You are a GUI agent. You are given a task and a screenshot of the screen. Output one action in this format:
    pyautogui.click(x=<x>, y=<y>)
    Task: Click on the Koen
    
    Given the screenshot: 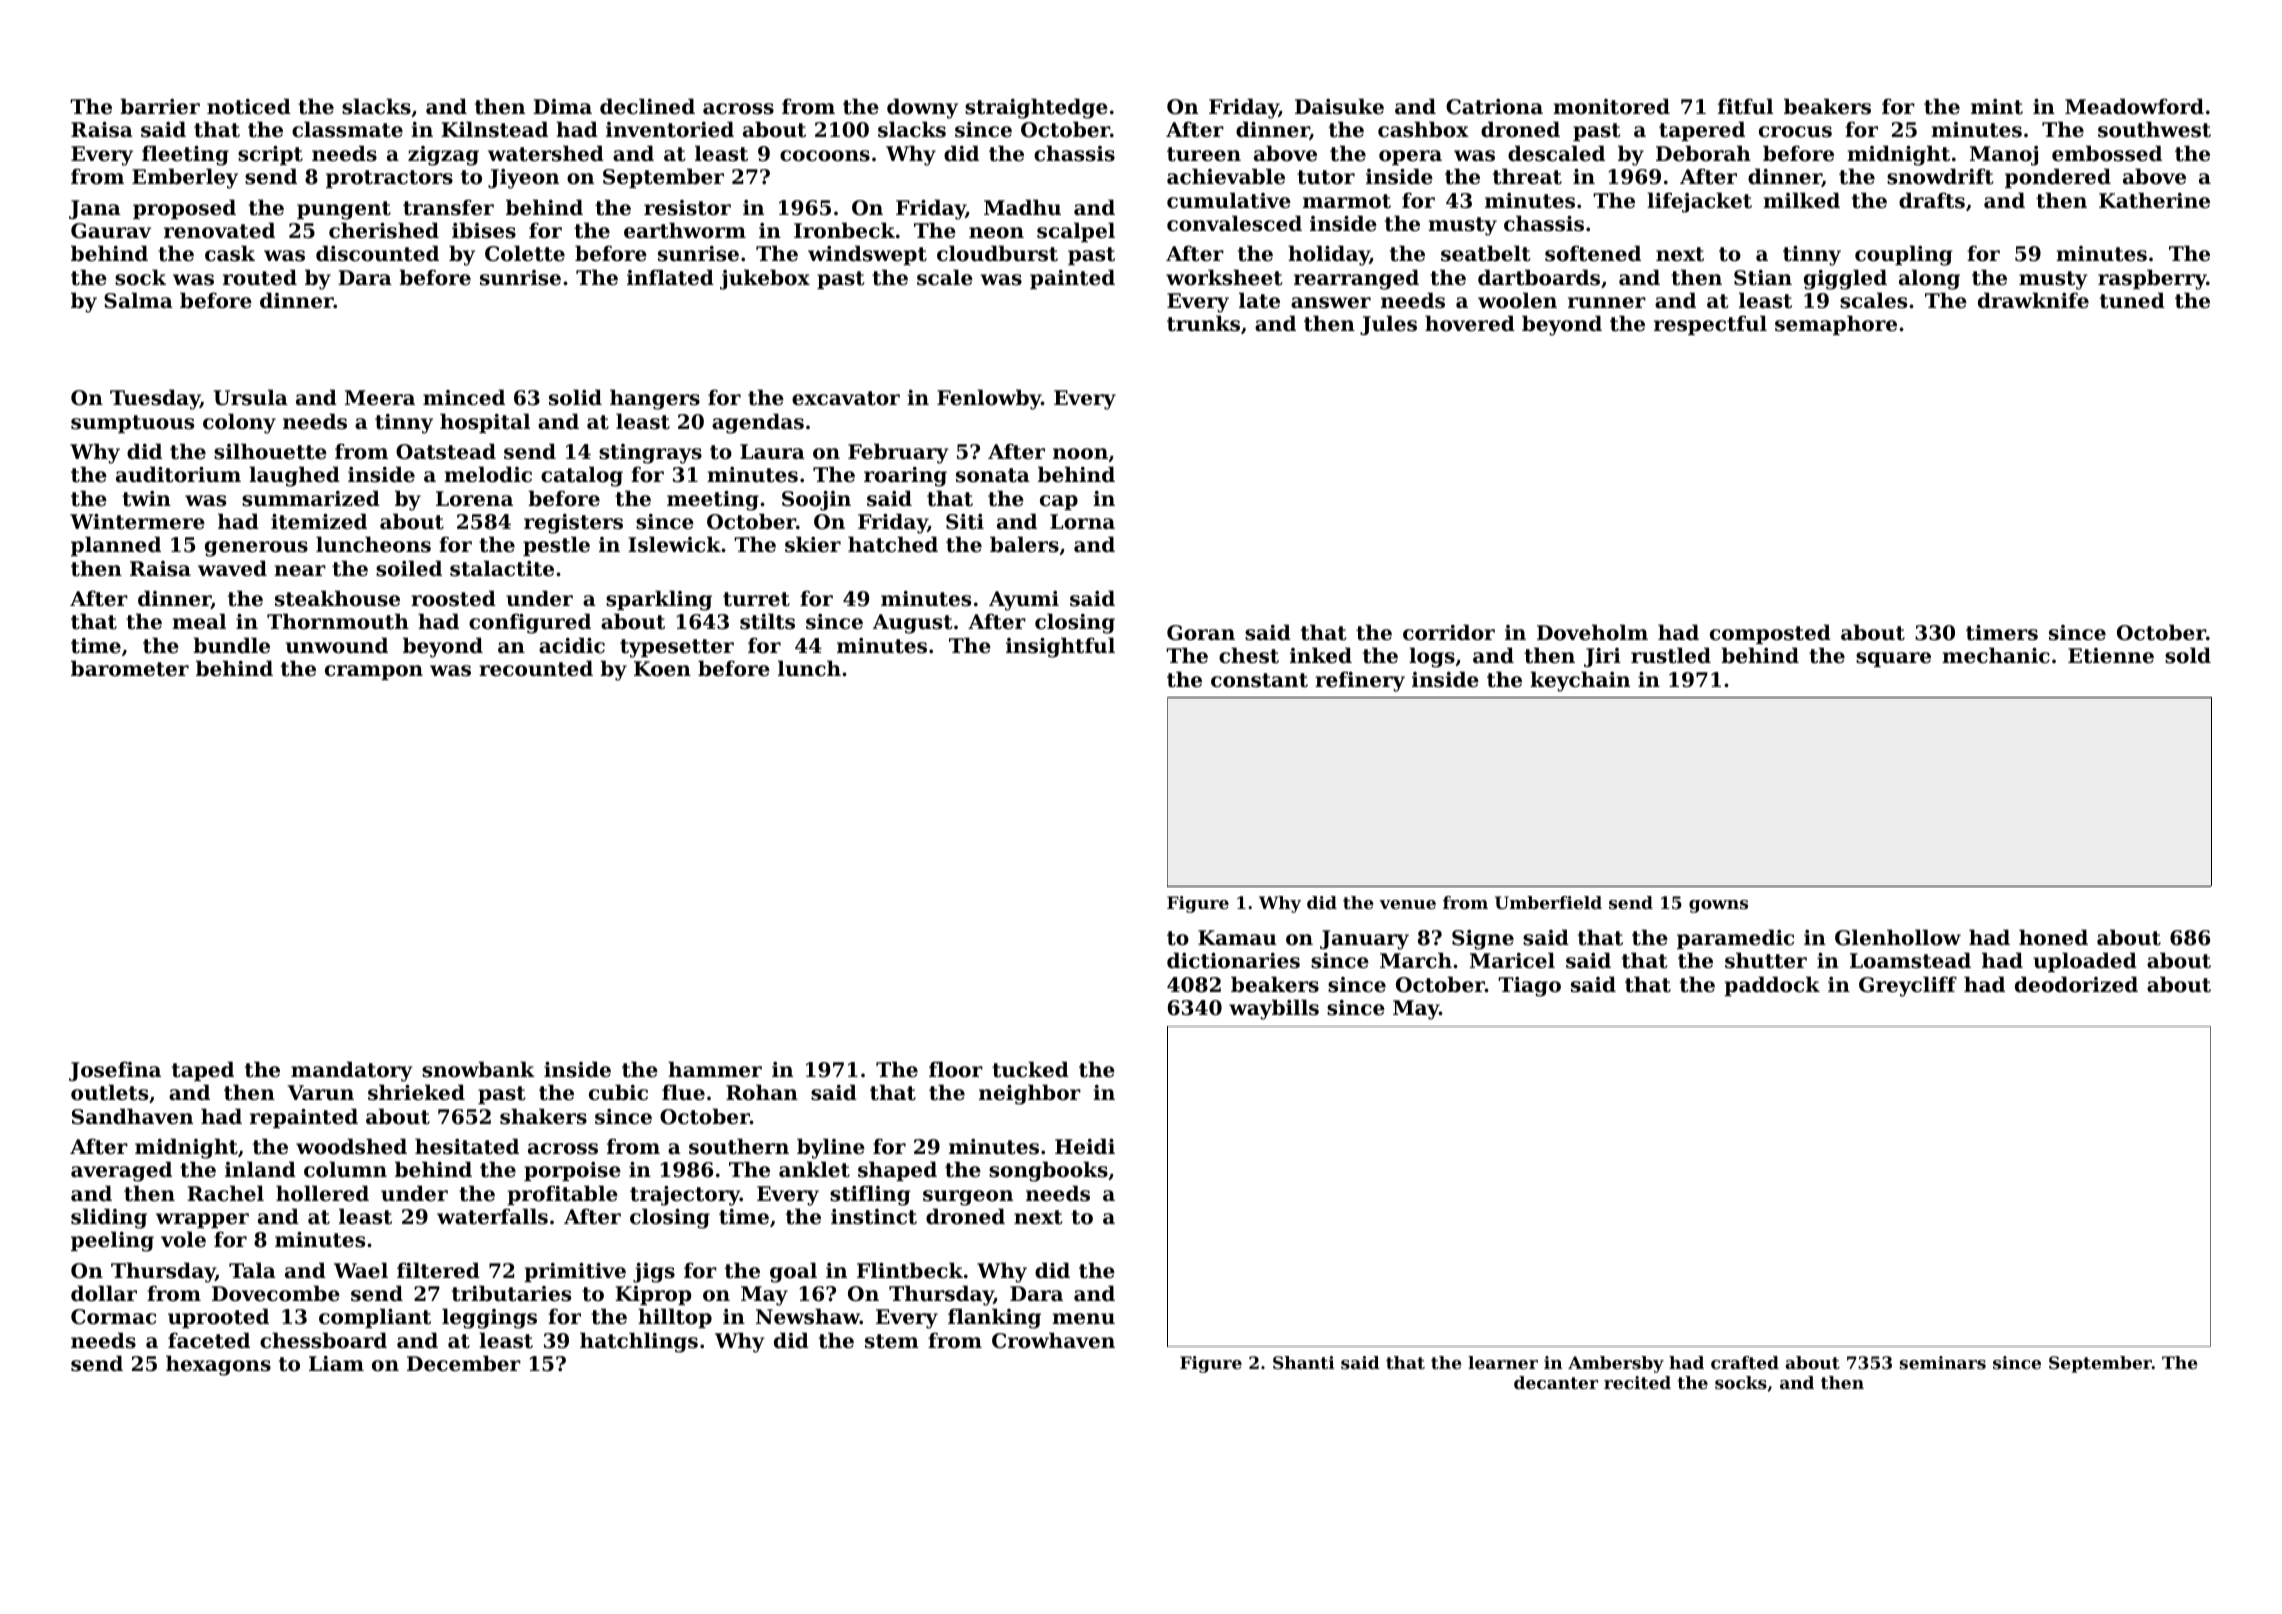 What is the action you would take?
    pyautogui.click(x=662, y=669)
